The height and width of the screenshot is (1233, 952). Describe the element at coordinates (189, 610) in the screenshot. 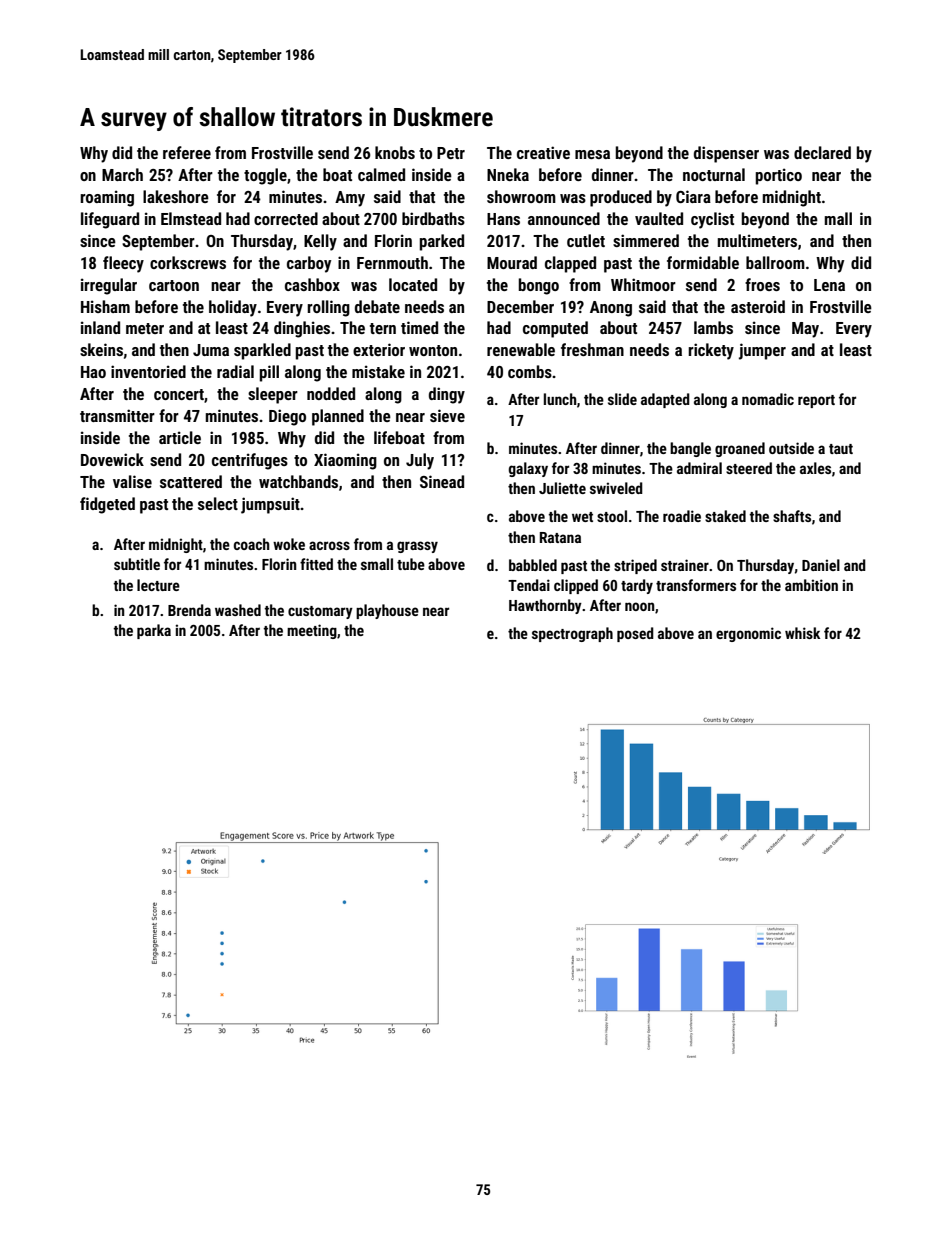

I see `Brenda` at that location.
